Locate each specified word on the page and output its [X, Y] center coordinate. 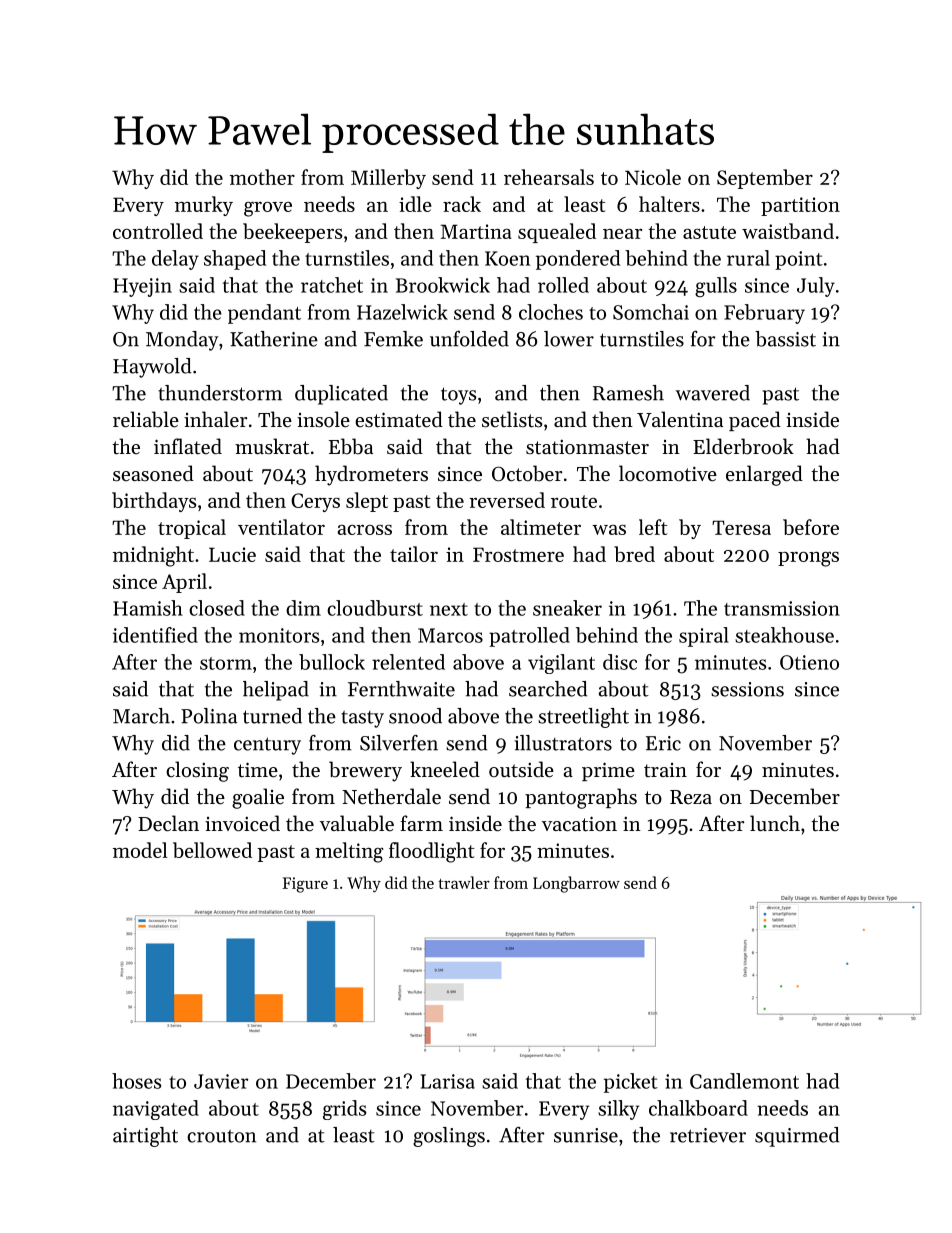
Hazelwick [402, 312]
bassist [785, 339]
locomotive [668, 473]
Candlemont [744, 1081]
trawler [464, 882]
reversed [507, 500]
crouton [221, 1136]
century [267, 746]
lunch [775, 823]
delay [175, 260]
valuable [357, 823]
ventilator [281, 527]
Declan [168, 823]
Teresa [741, 527]
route [574, 501]
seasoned [153, 473]
